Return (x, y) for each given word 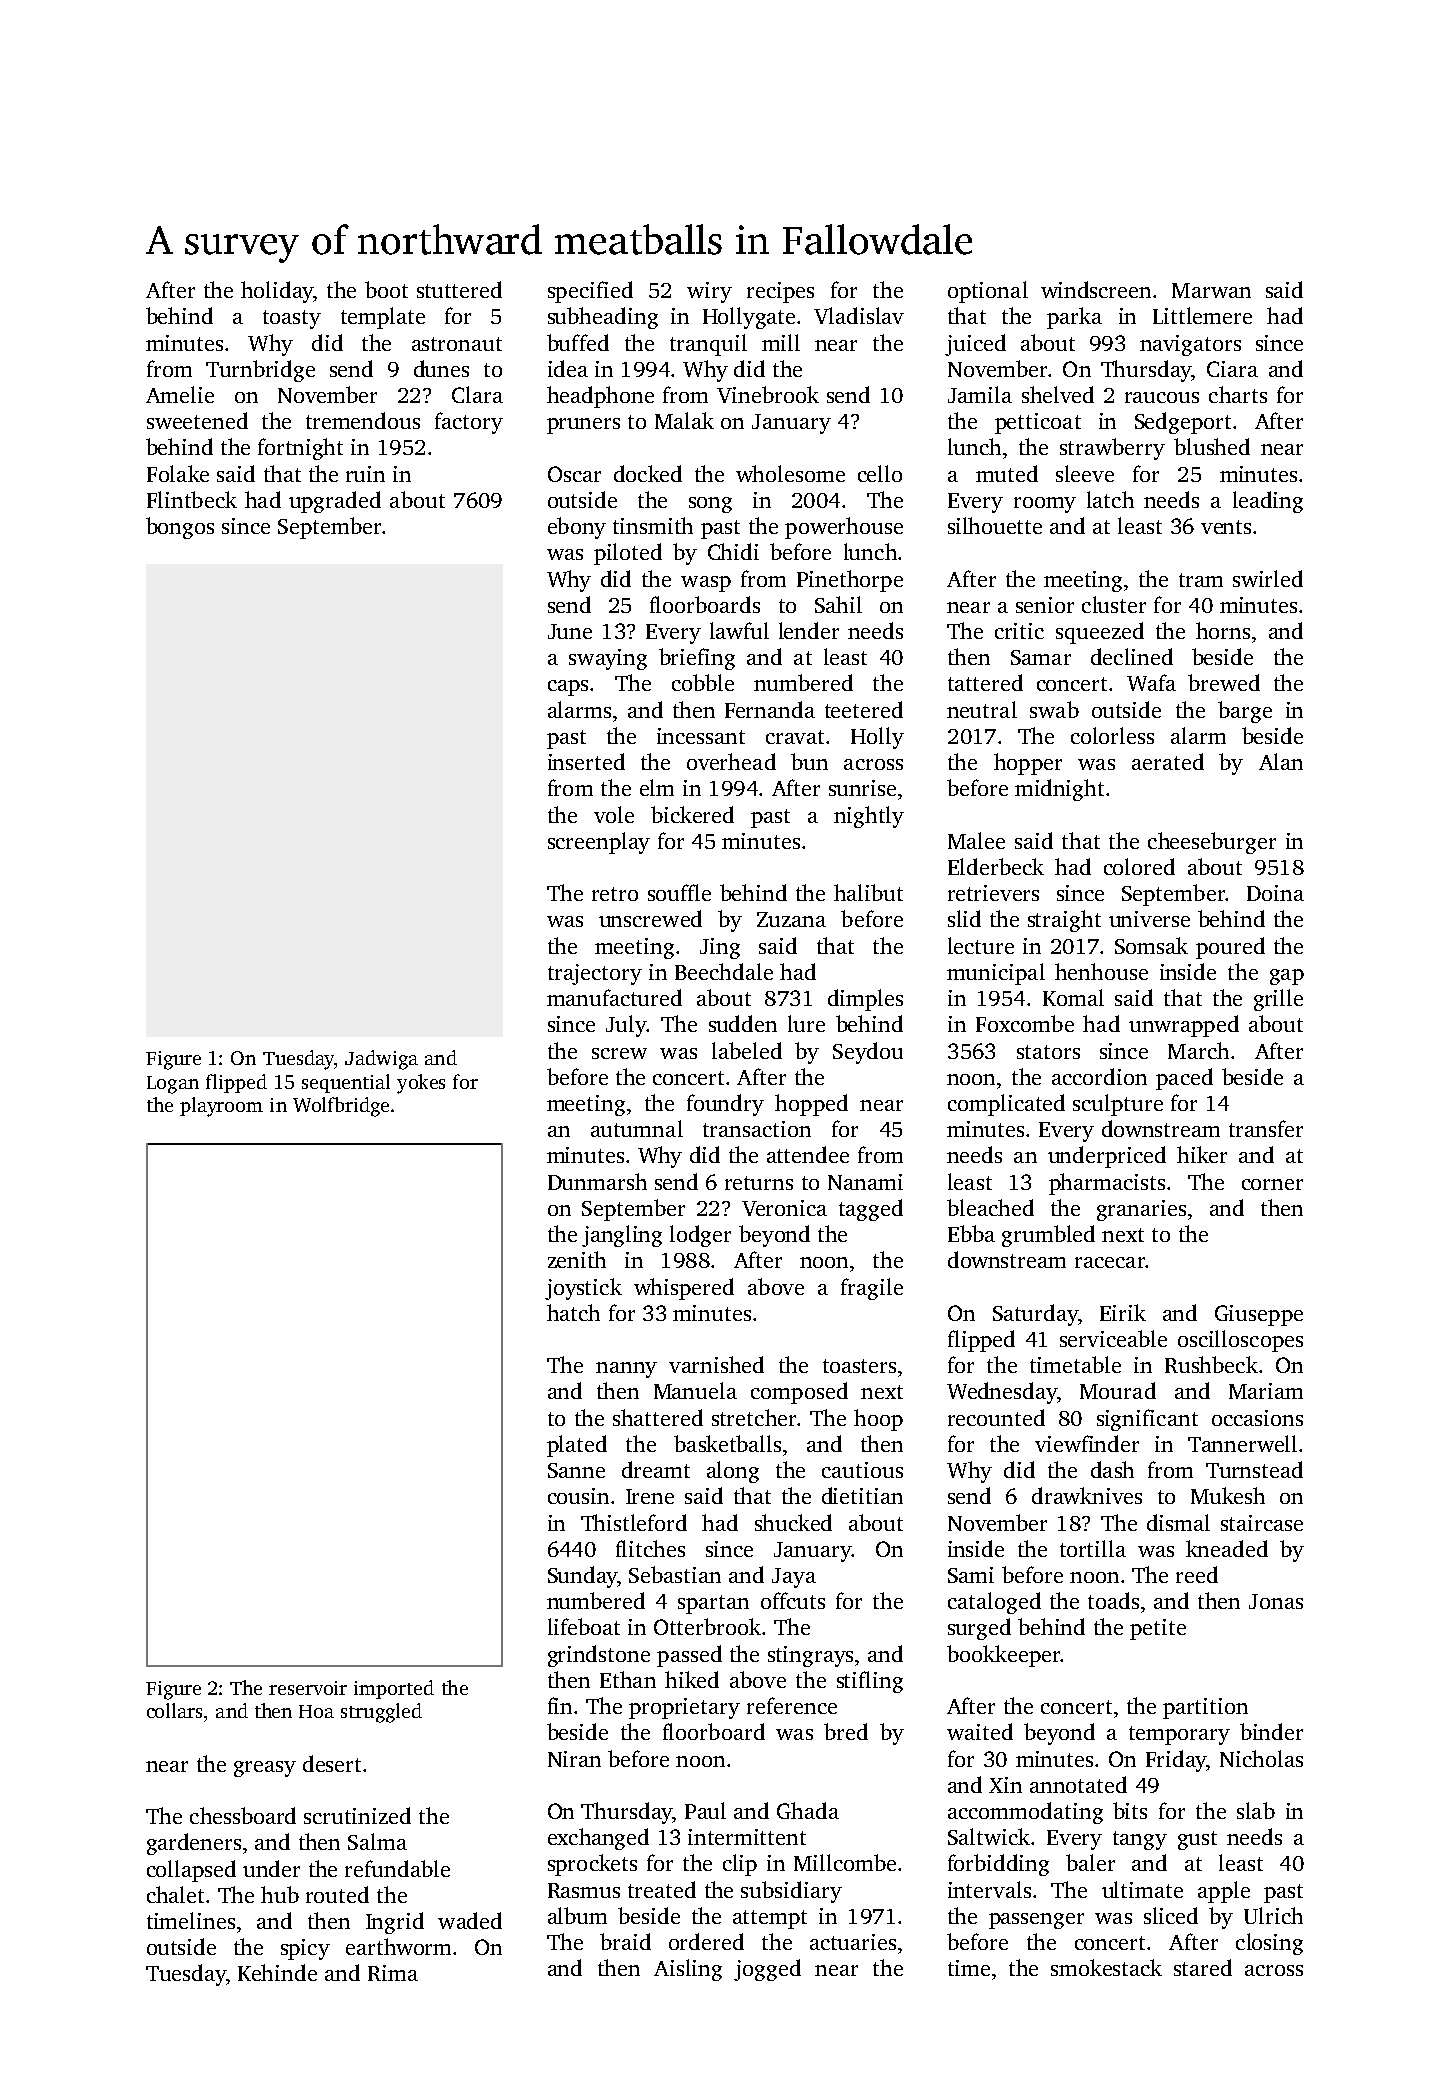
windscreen (1096, 289)
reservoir (308, 1688)
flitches (650, 1548)
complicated (1006, 1105)
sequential (346, 1083)
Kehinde (277, 1972)
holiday (277, 292)
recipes (780, 292)
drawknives (1087, 1495)
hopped (811, 1105)
